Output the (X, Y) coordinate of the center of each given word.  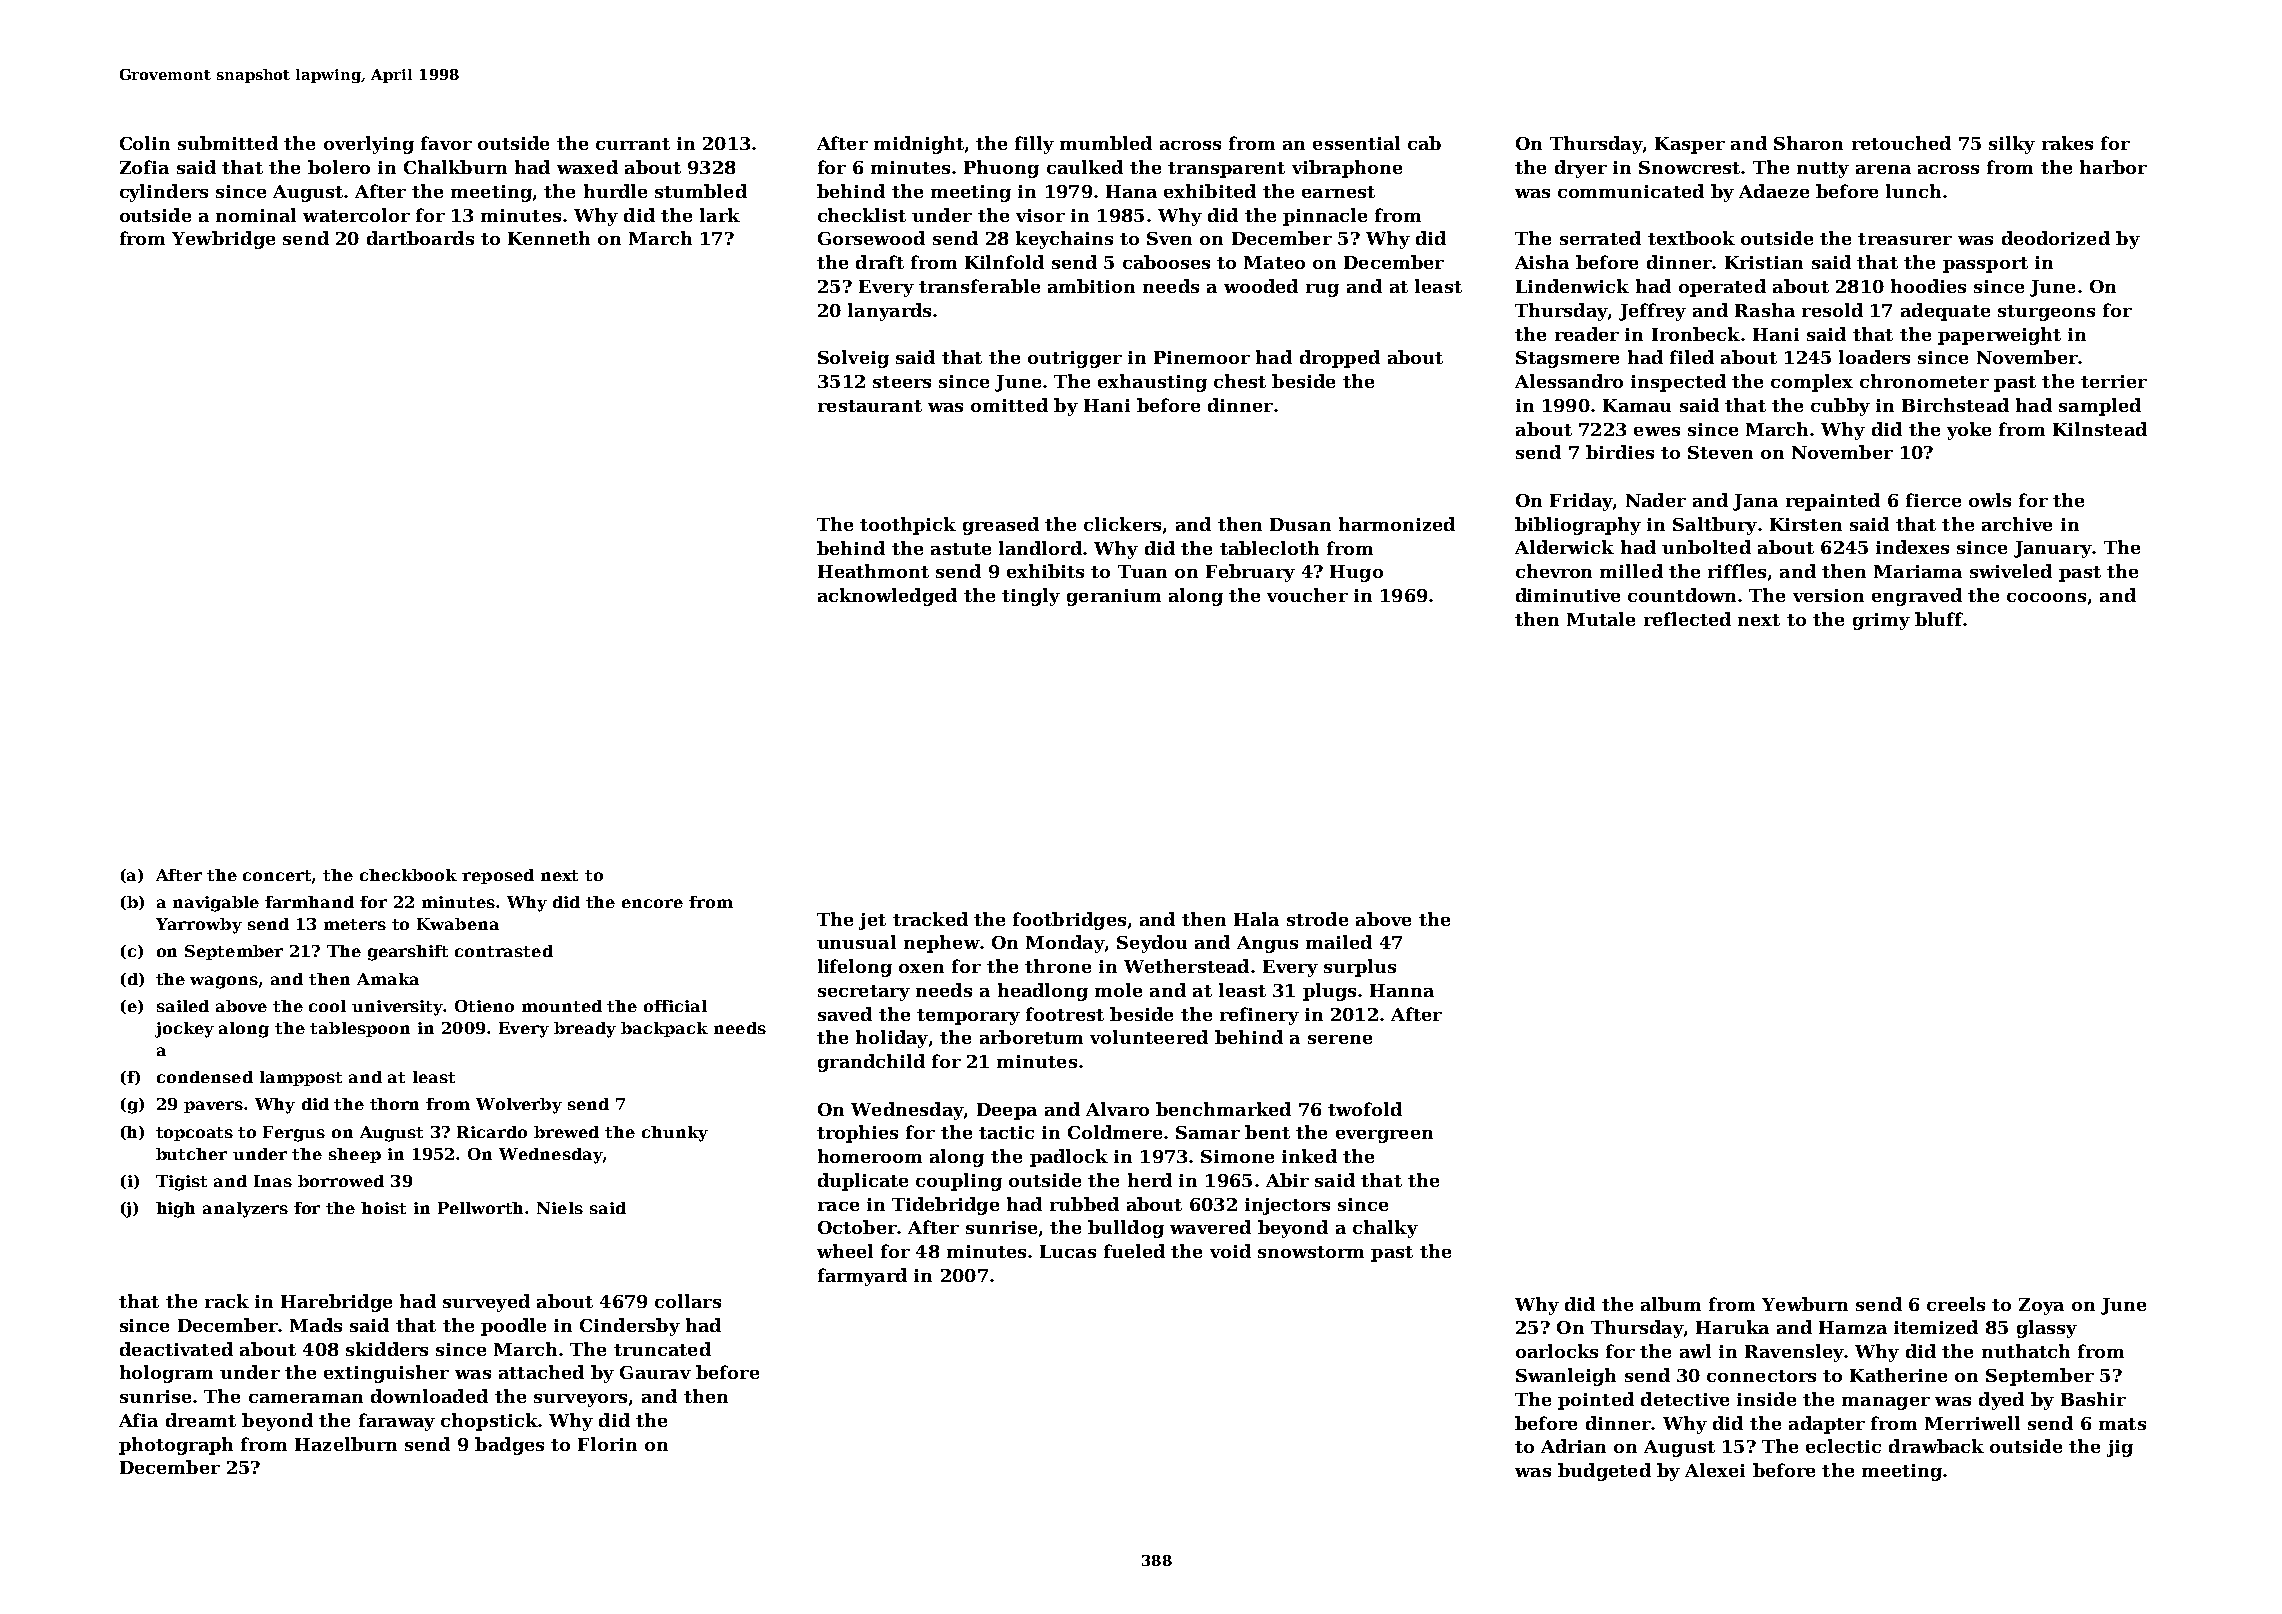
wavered (1210, 1227)
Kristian (1764, 262)
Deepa (1007, 1111)
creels (1956, 1304)
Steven (1720, 452)
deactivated (176, 1349)
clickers (1122, 524)
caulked (1085, 167)
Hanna (1402, 990)
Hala (1256, 919)
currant (633, 144)
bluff (1939, 619)
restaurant (870, 406)
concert (277, 875)
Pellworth (480, 1208)
